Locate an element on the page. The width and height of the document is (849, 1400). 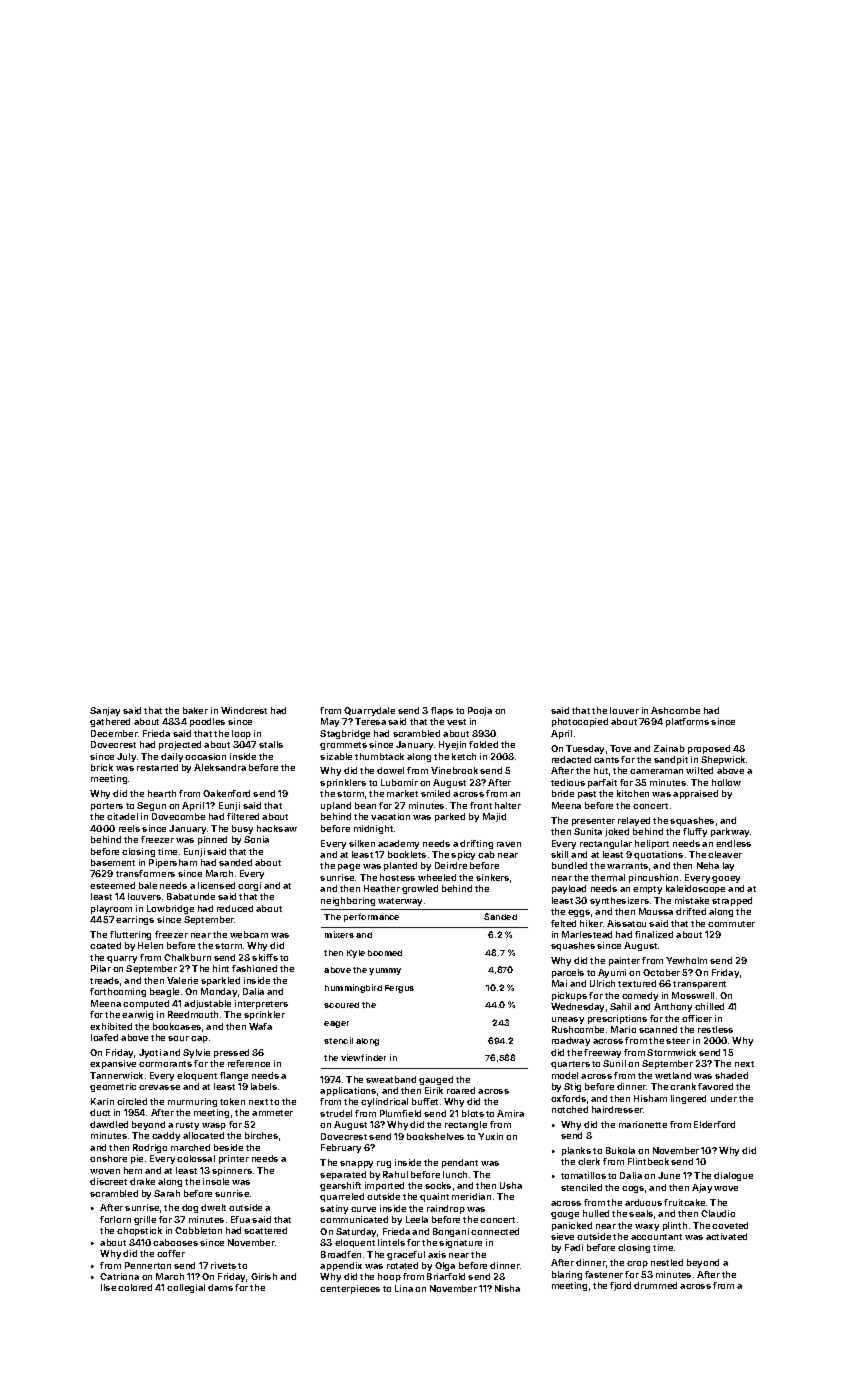
Ilse is located at coordinates (108, 1287).
